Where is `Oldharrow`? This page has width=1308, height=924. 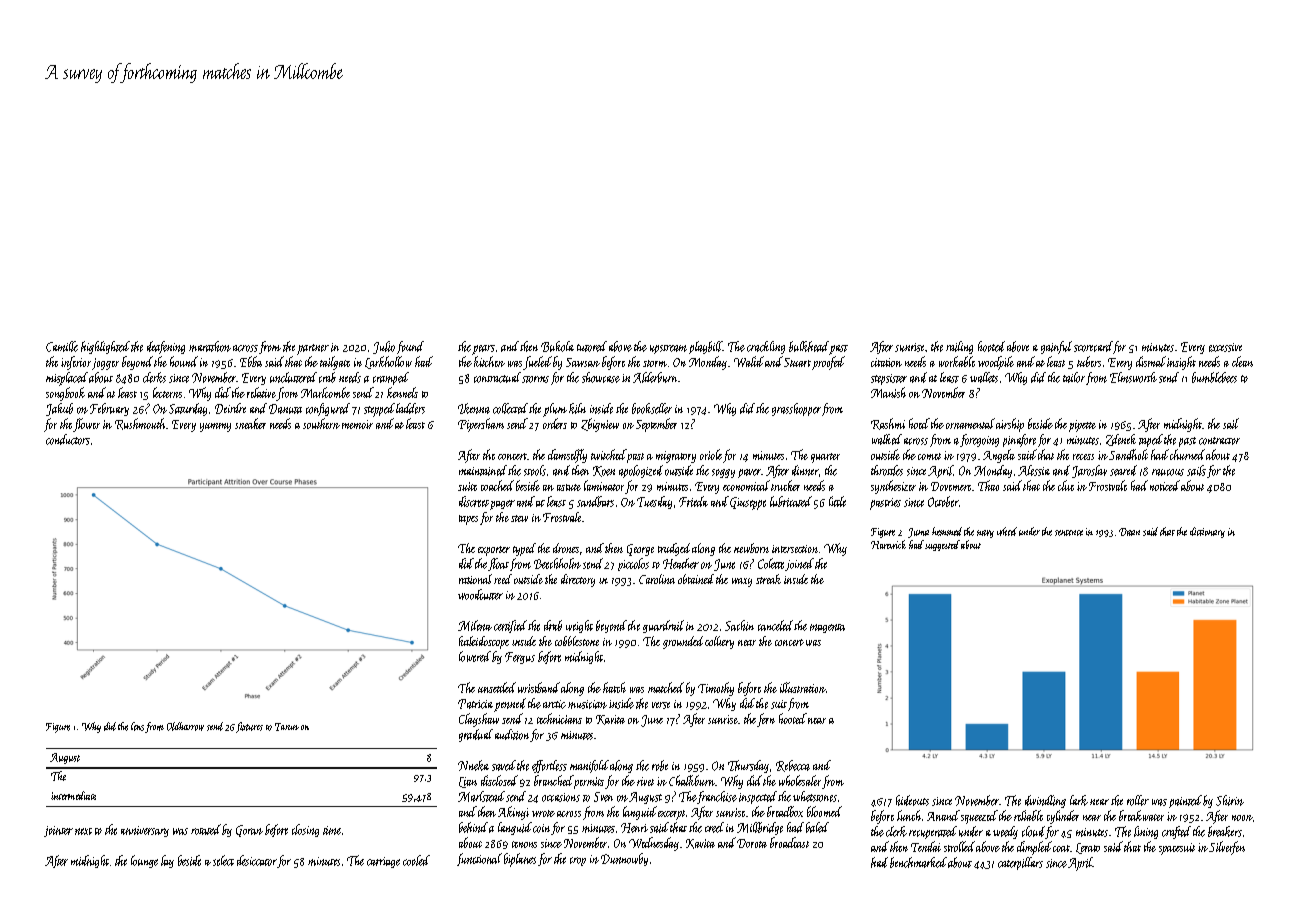 Oldharrow is located at coordinates (185, 726).
